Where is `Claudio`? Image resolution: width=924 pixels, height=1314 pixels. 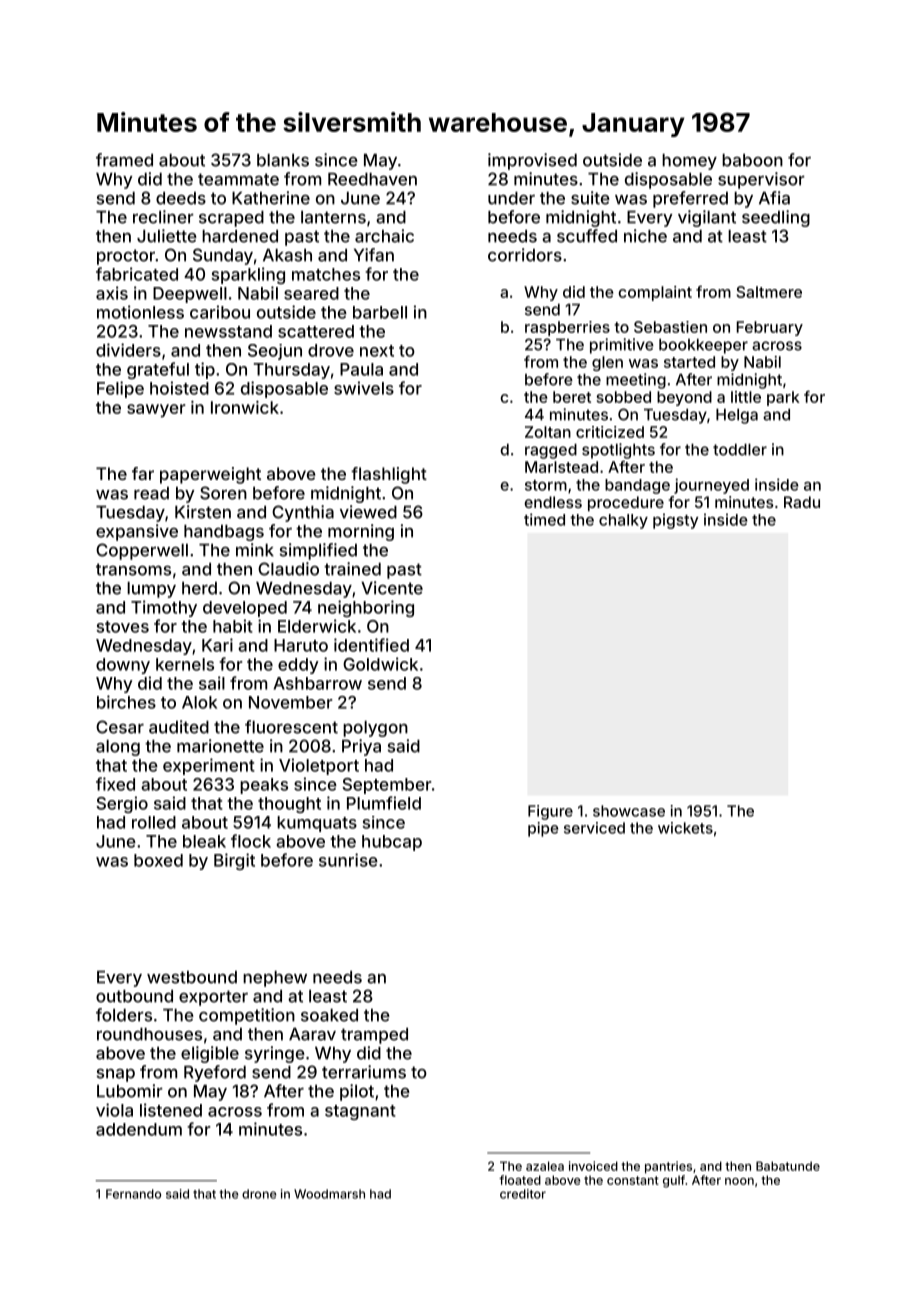
Claudio is located at coordinates (288, 569).
